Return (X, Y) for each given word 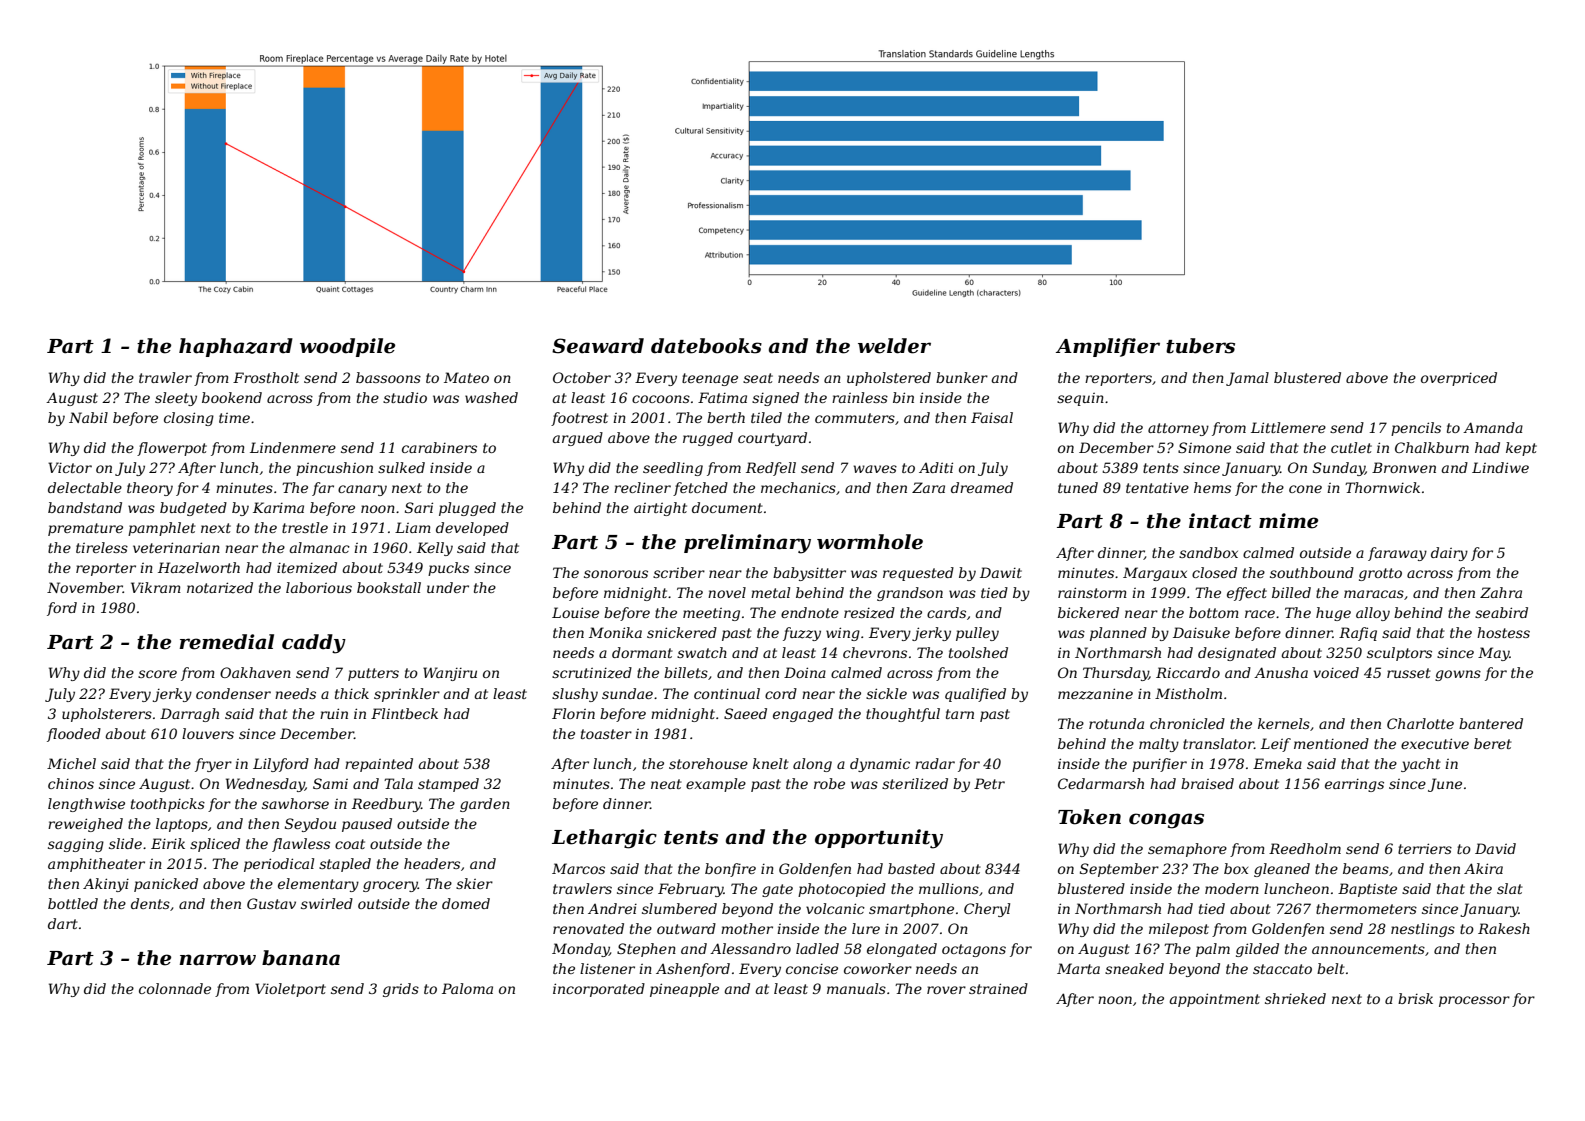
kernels (1284, 723)
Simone (1204, 447)
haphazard (236, 347)
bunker (962, 377)
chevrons (875, 652)
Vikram (156, 587)
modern (1232, 888)
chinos (71, 783)
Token (1089, 817)
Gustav (271, 903)
